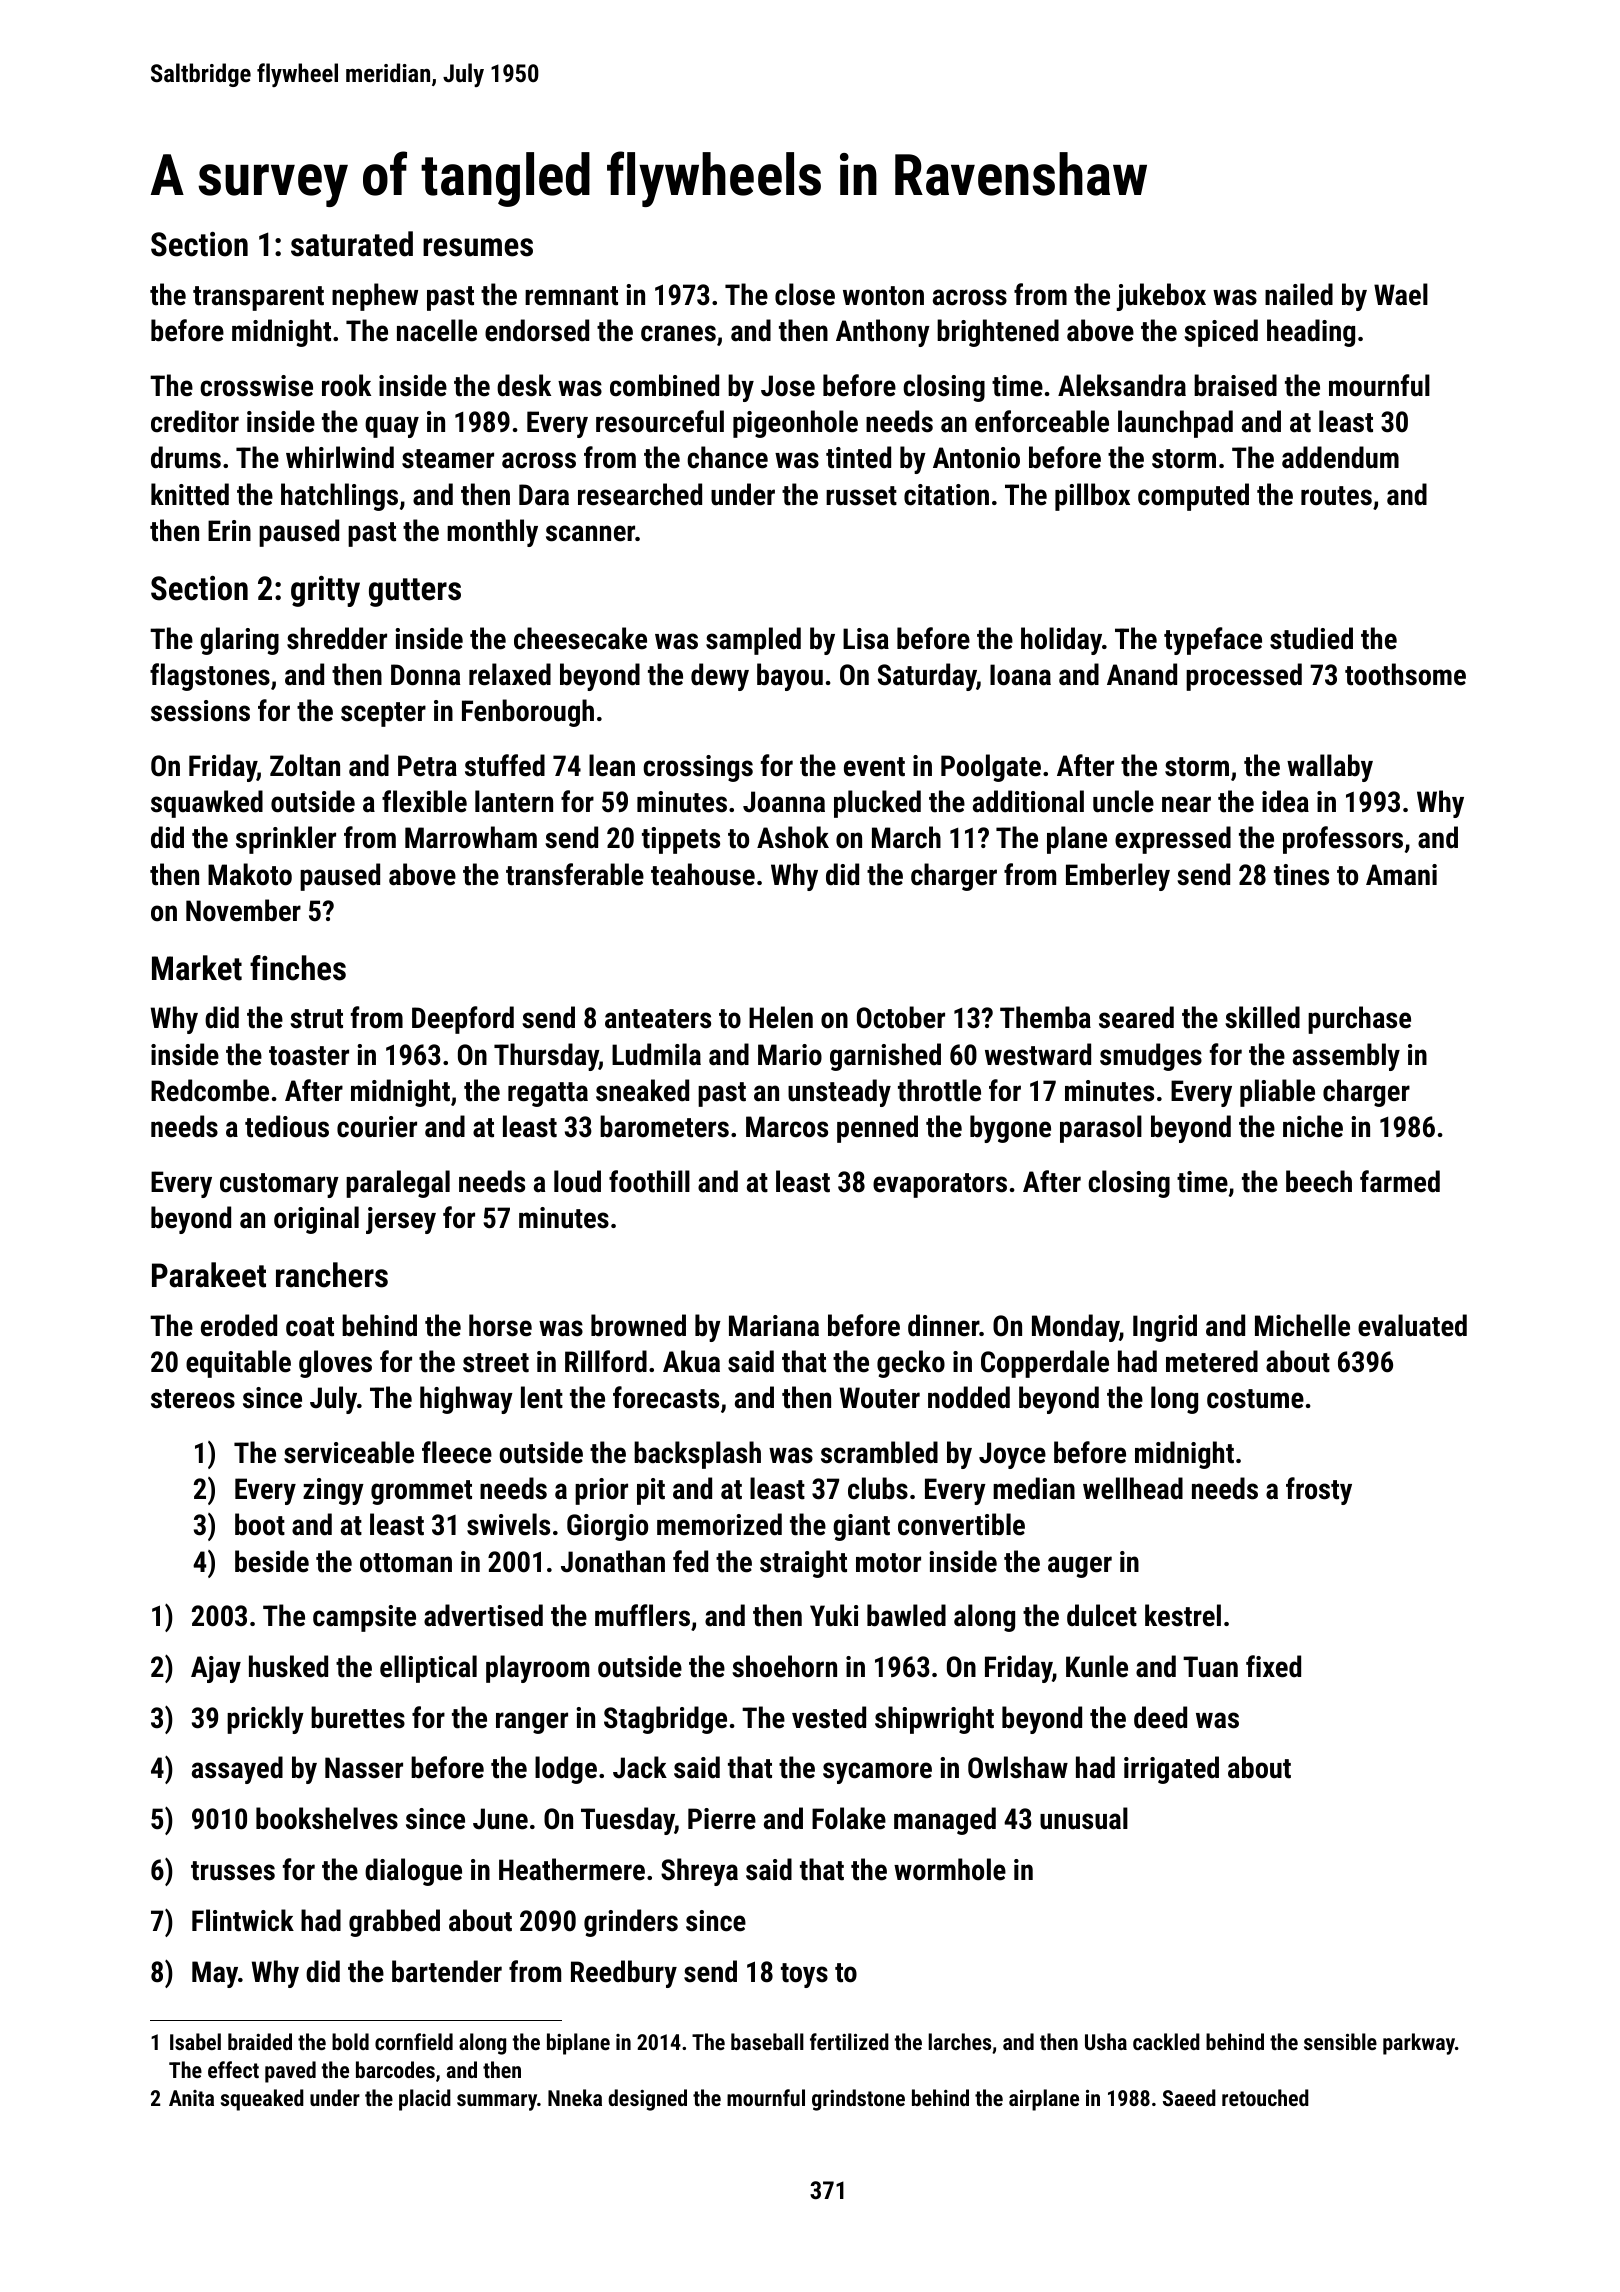  What do you see at coordinates (471, 837) in the screenshot?
I see `Marrowham` at bounding box center [471, 837].
